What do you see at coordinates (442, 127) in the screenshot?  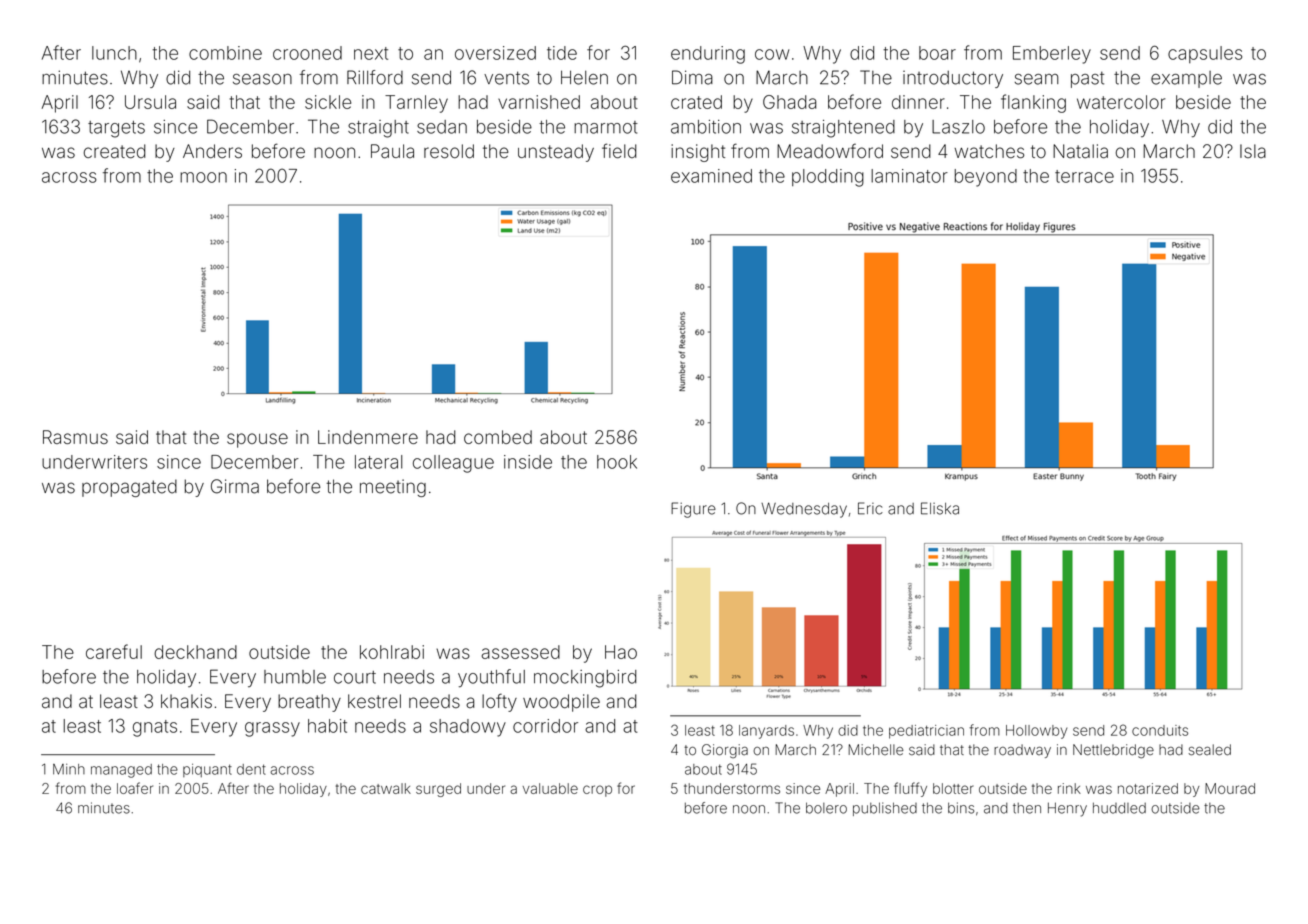 I see `sedan` at bounding box center [442, 127].
